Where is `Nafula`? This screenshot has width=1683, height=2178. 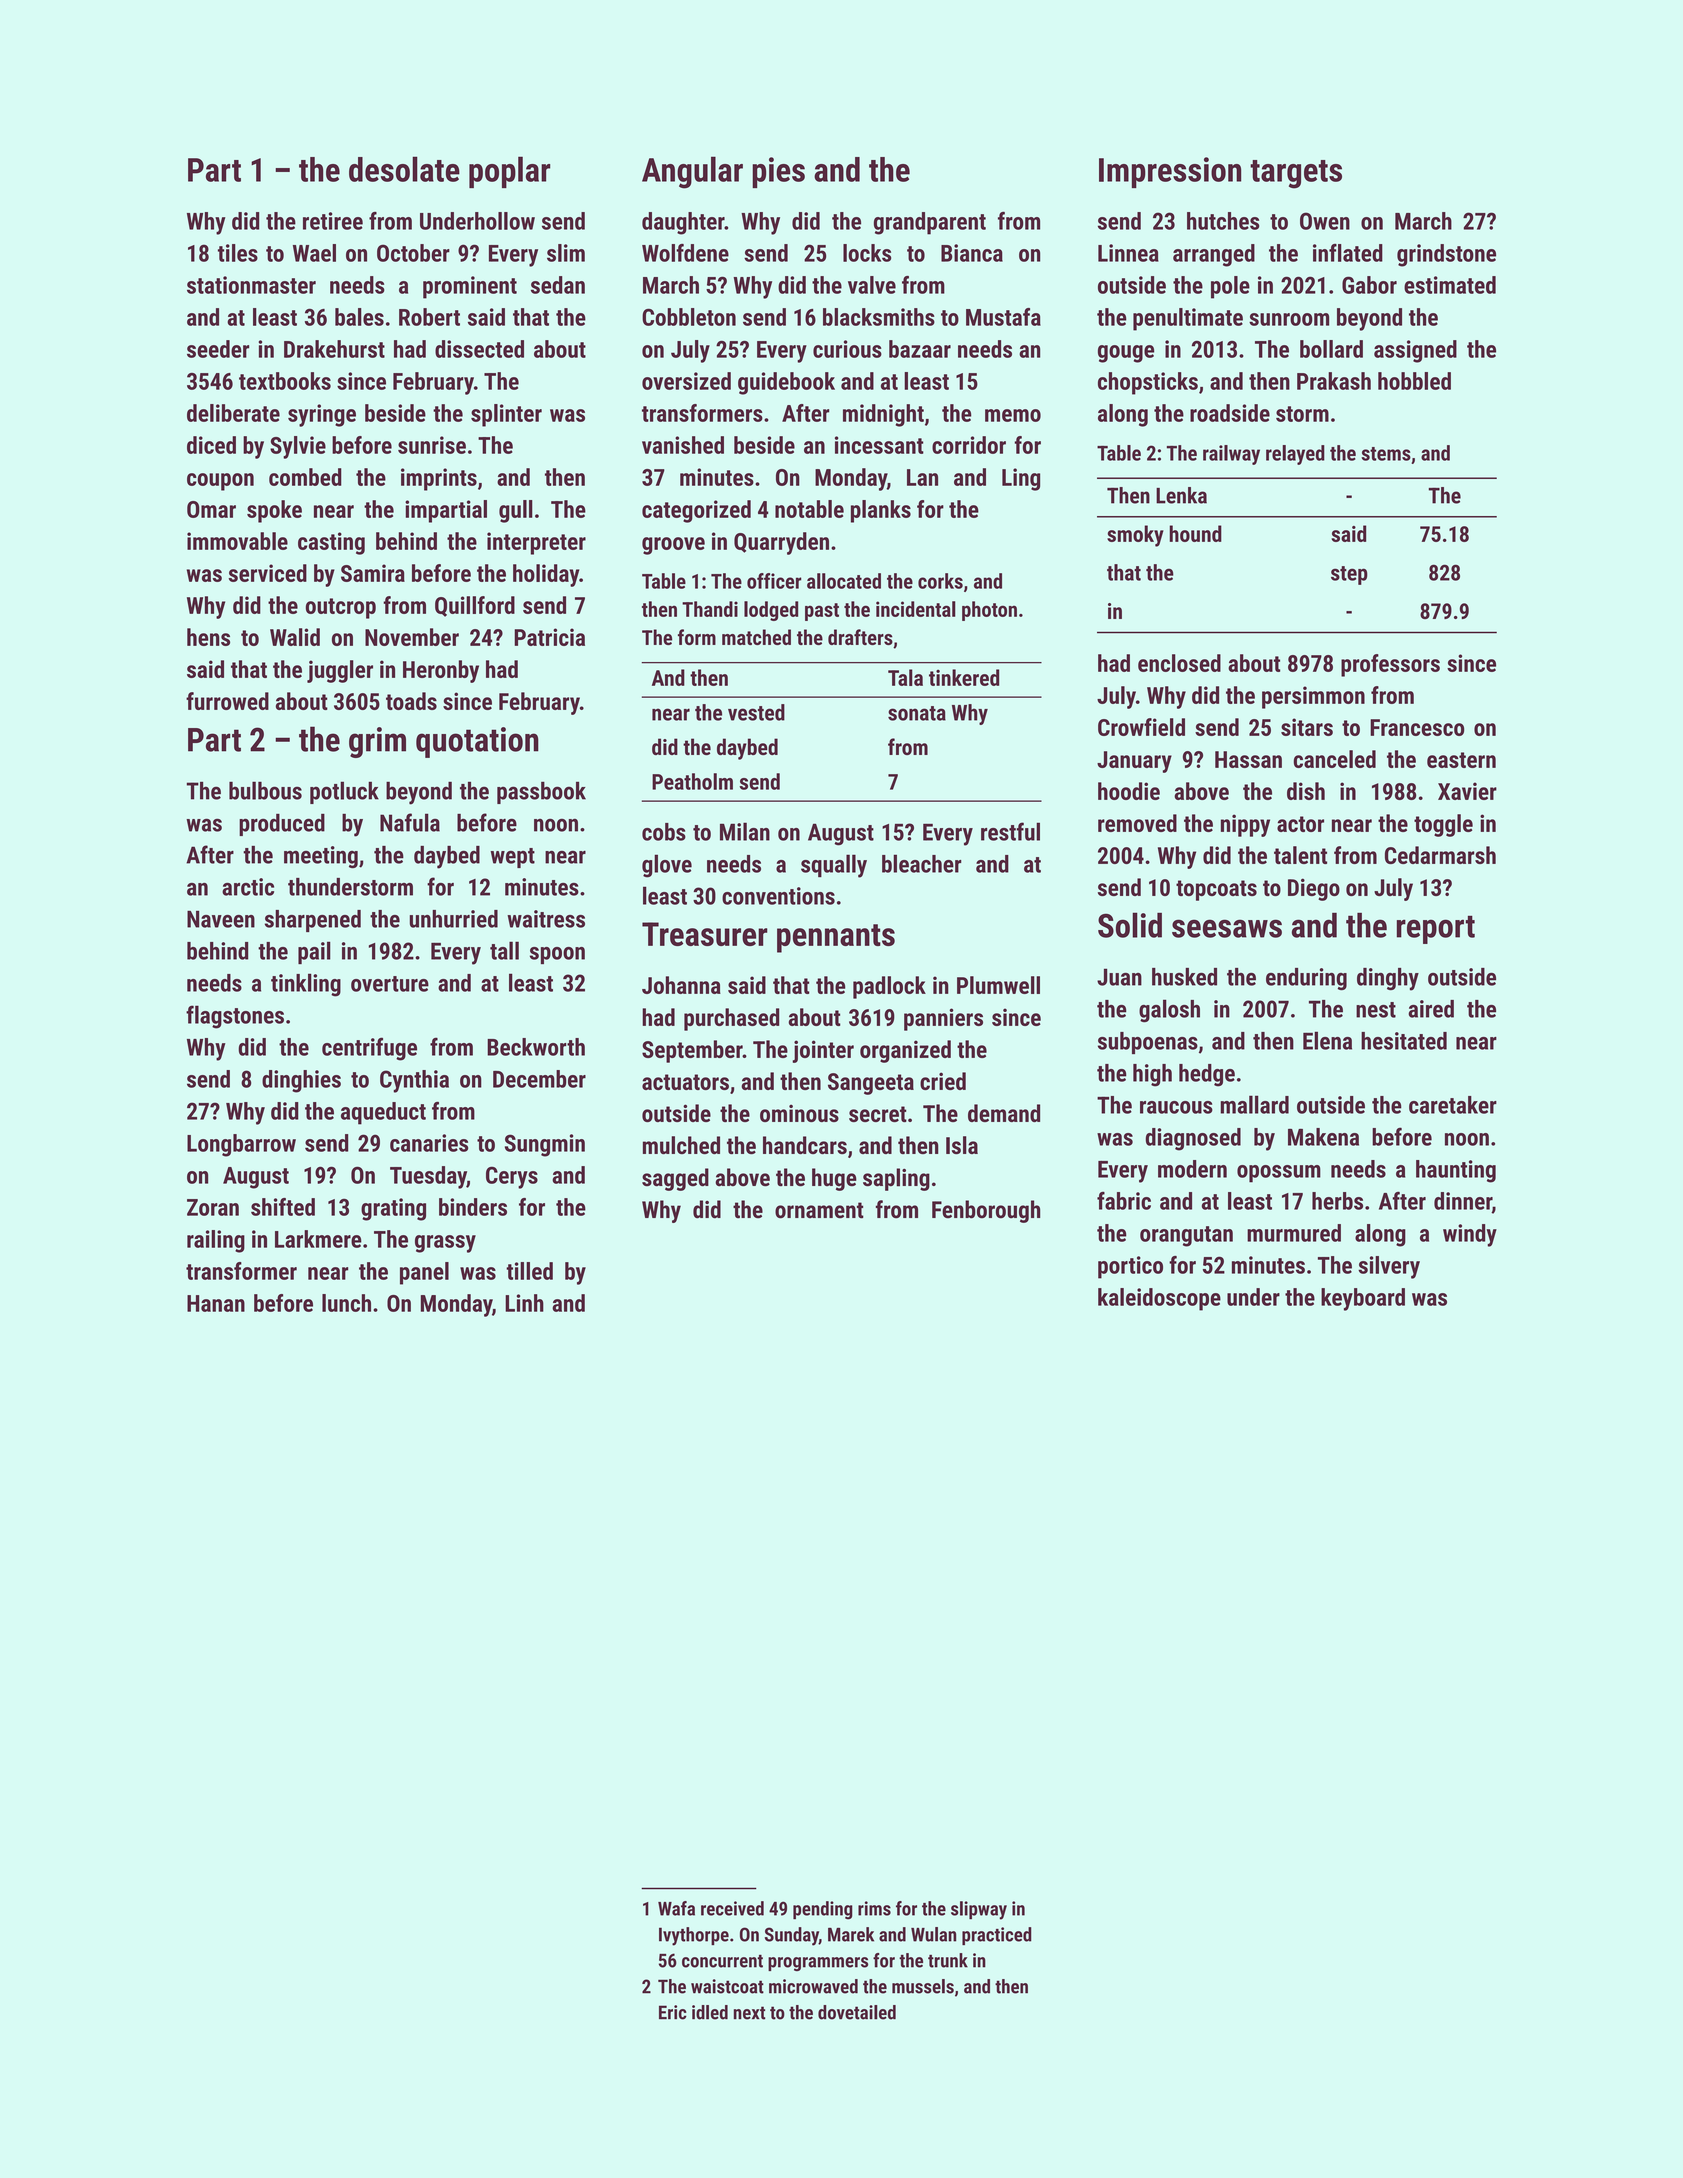 Nafula is located at coordinates (410, 822).
